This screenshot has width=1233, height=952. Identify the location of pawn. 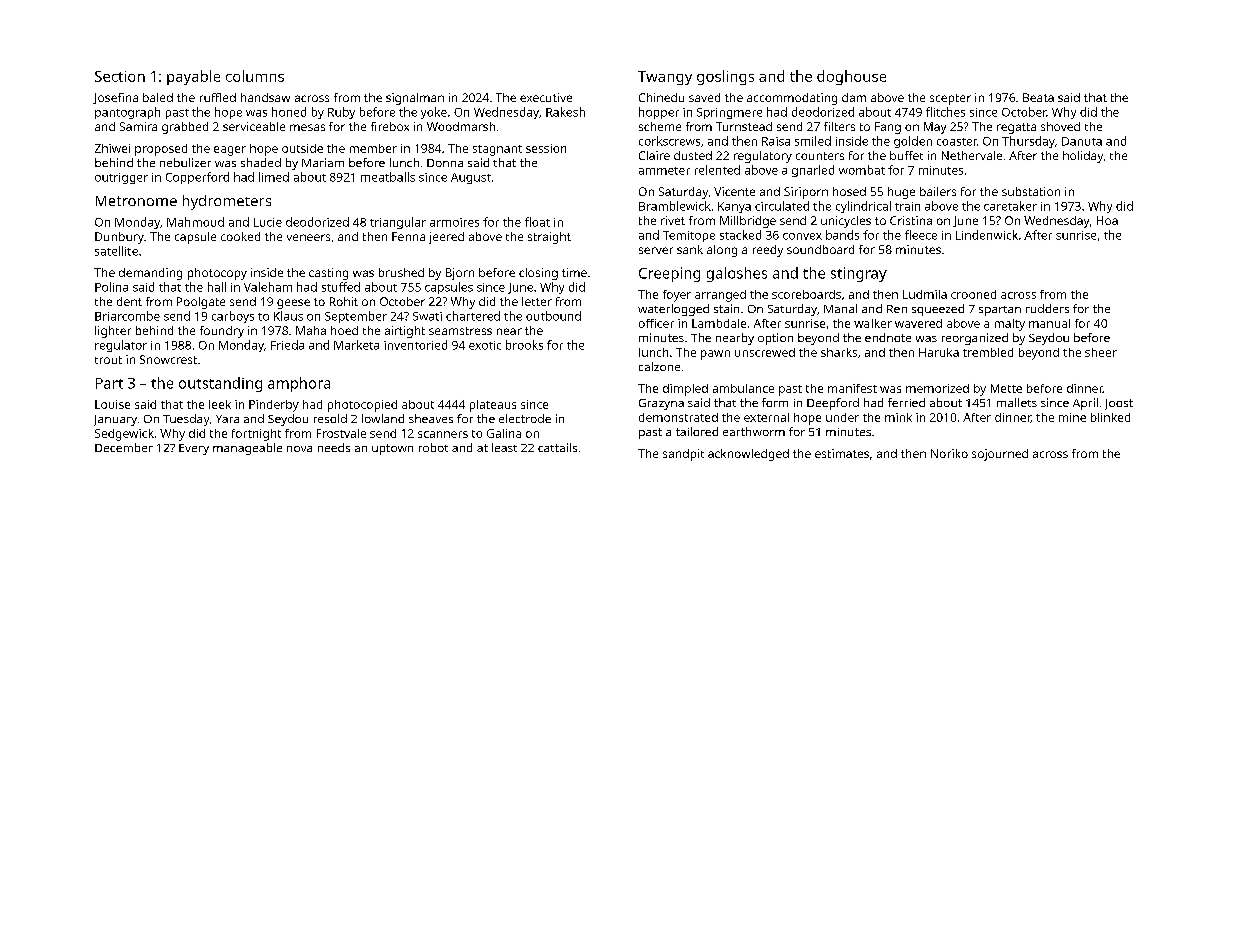
(715, 355).
